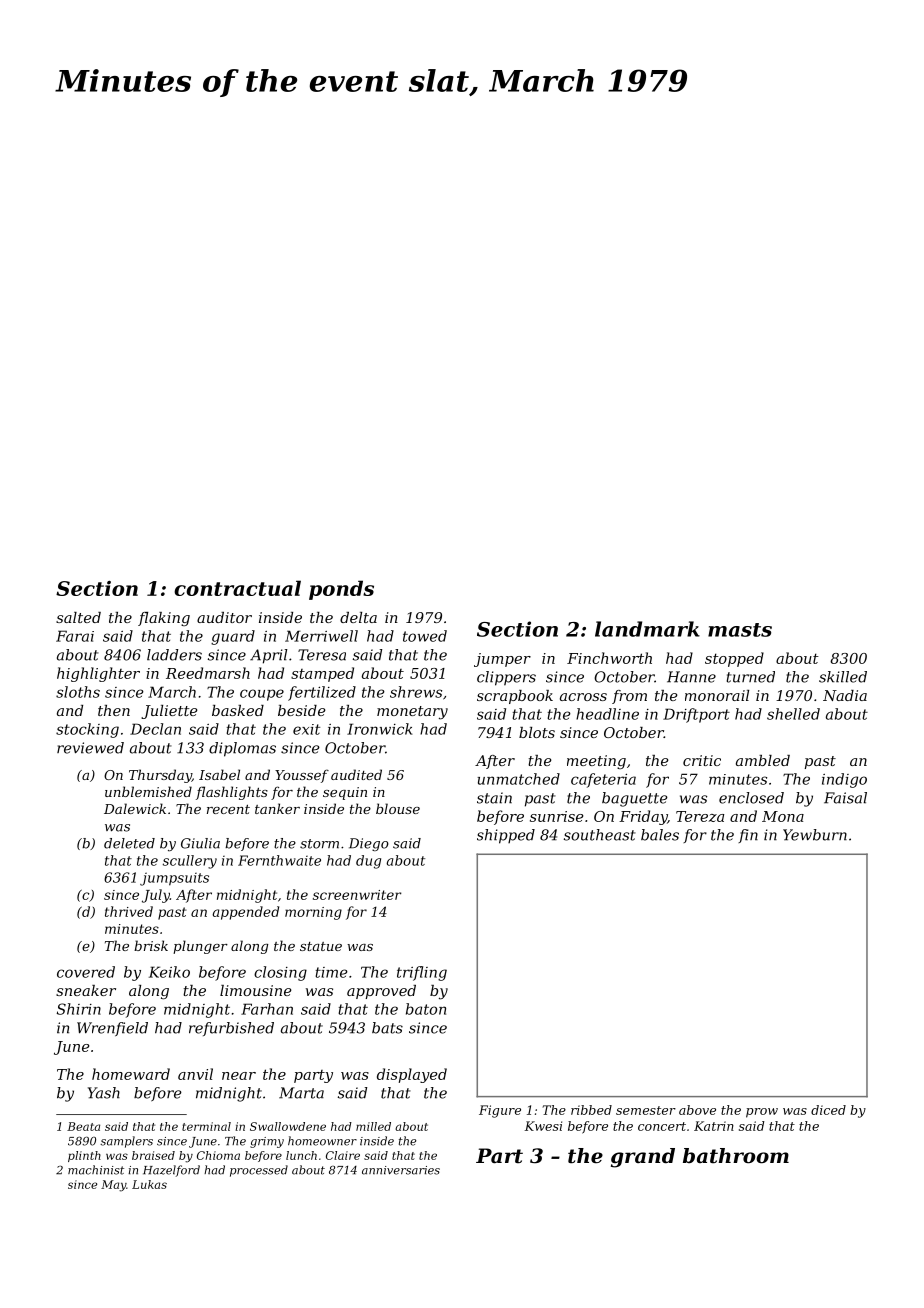  Describe the element at coordinates (401, 1170) in the screenshot. I see `anniversaries` at that location.
